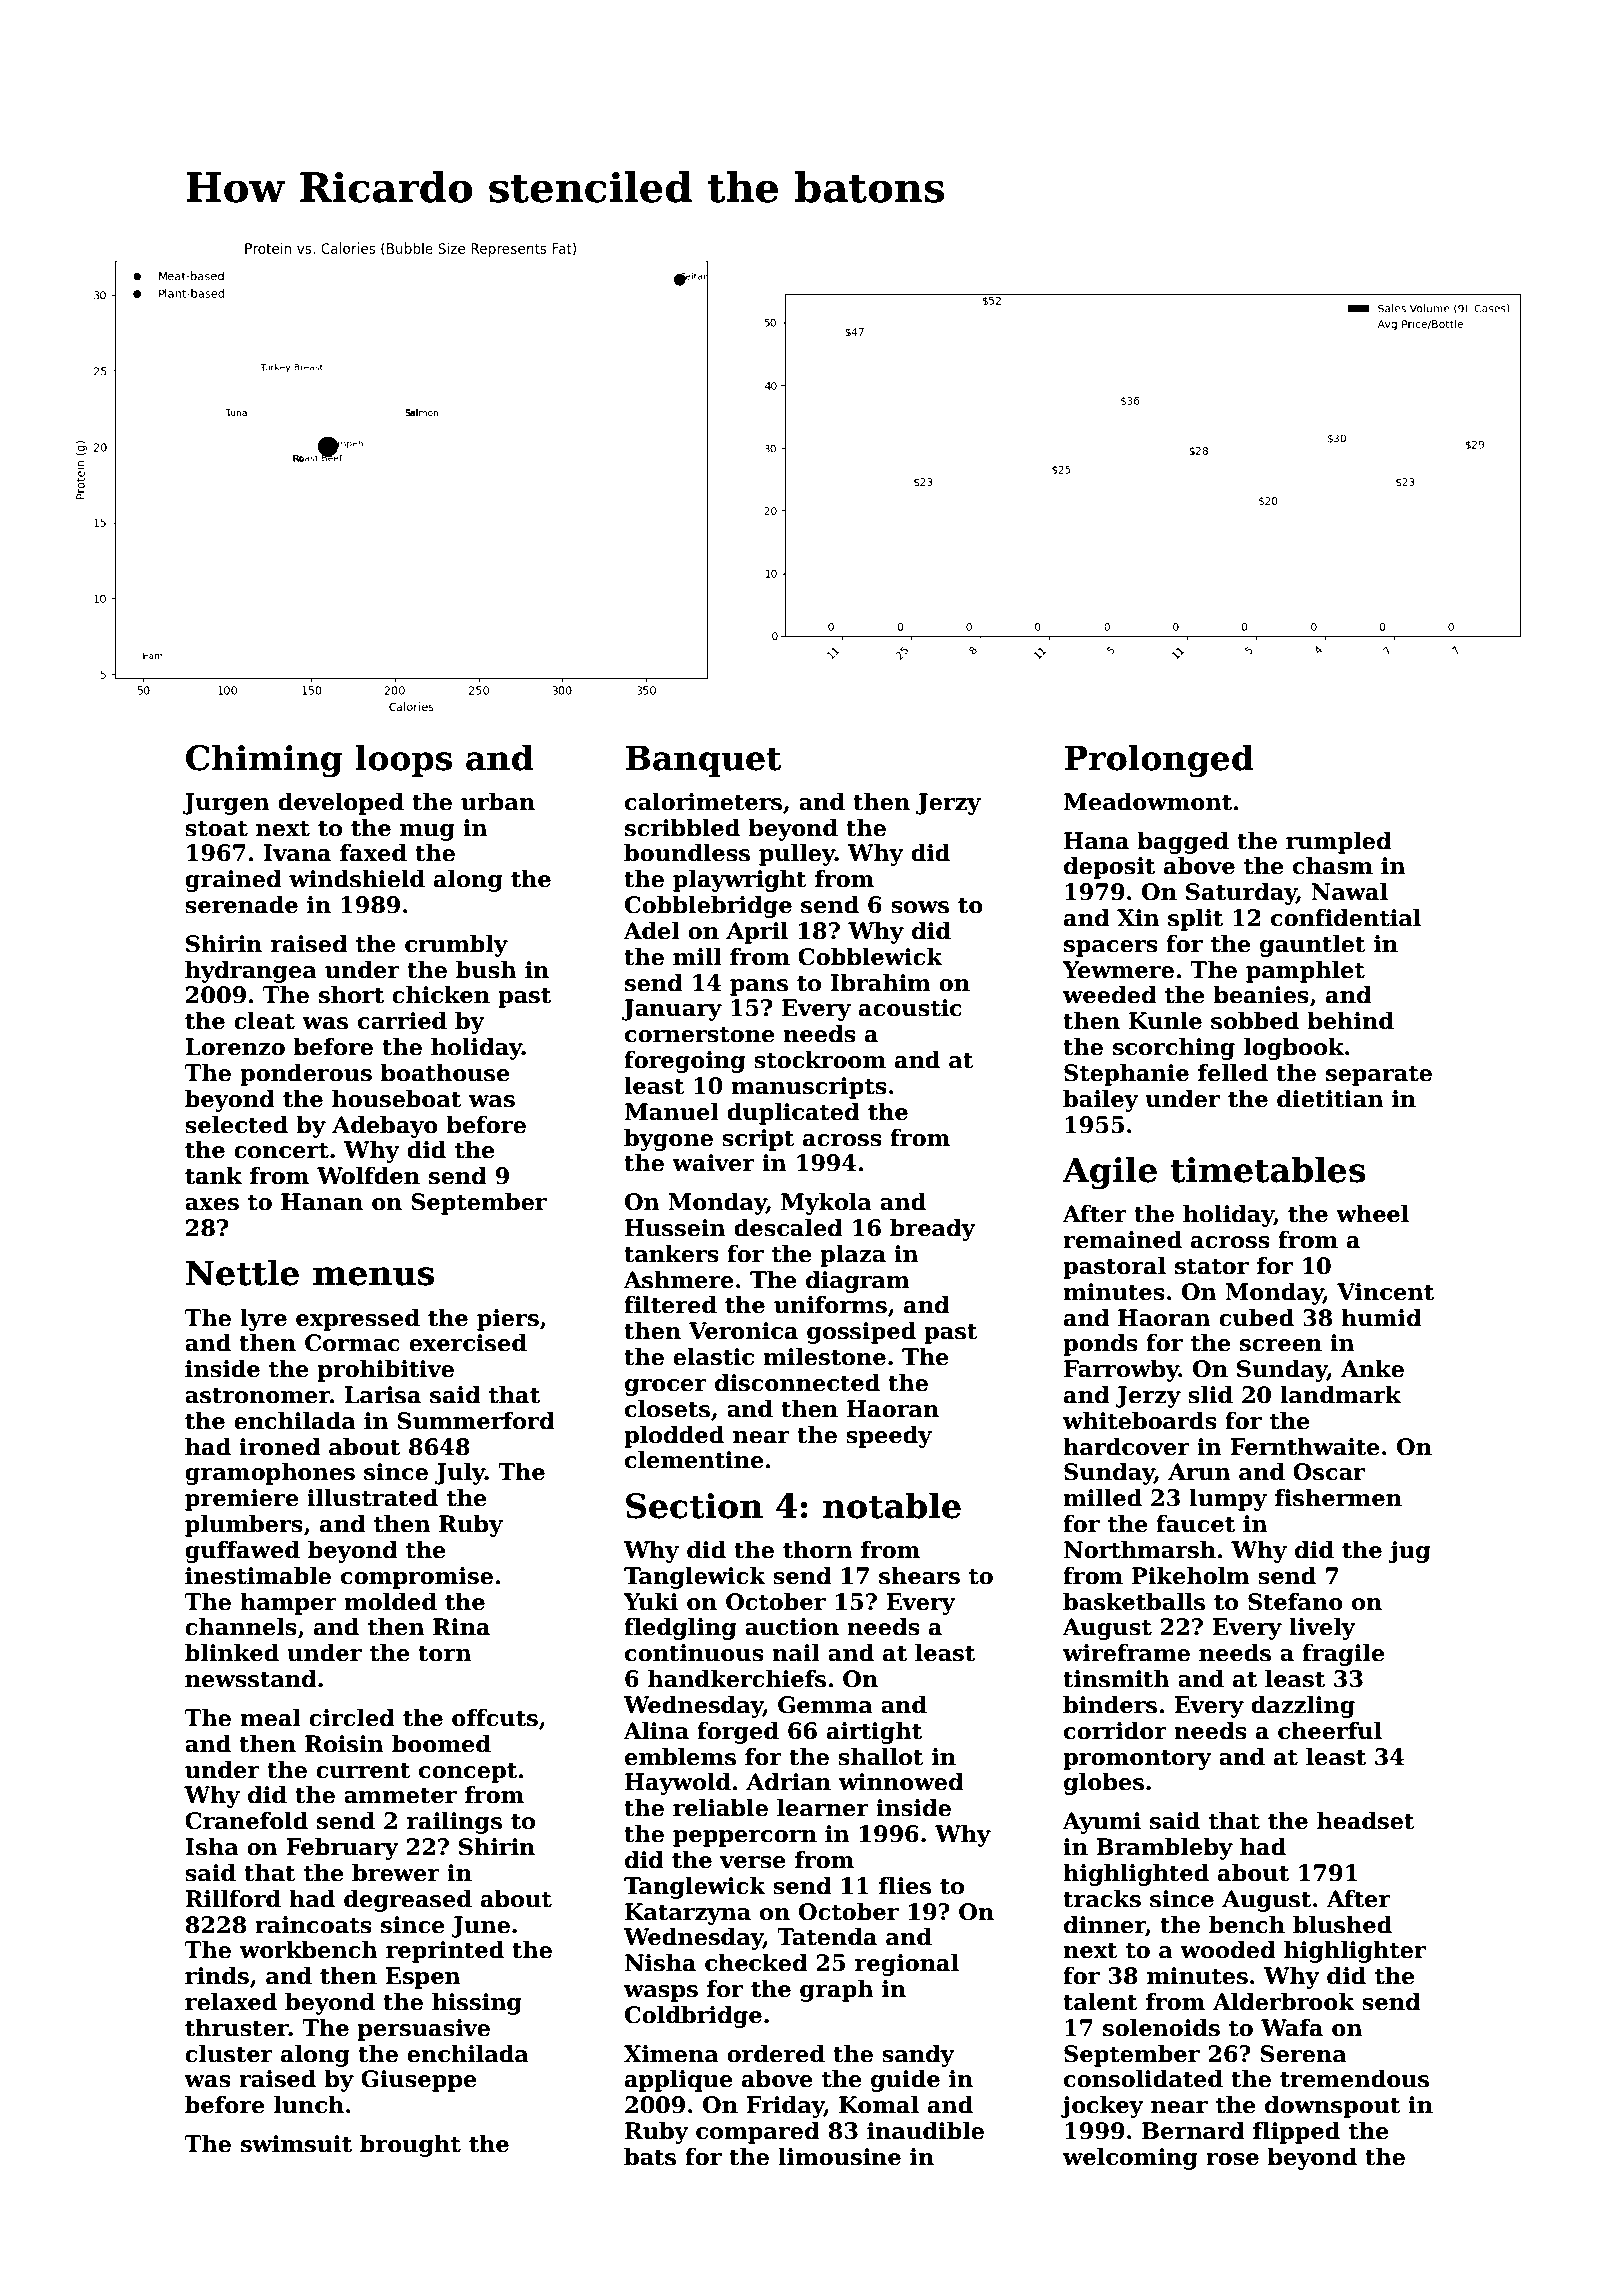 The image size is (1620, 2292). Describe the element at coordinates (1195, 920) in the screenshot. I see `split` at that location.
